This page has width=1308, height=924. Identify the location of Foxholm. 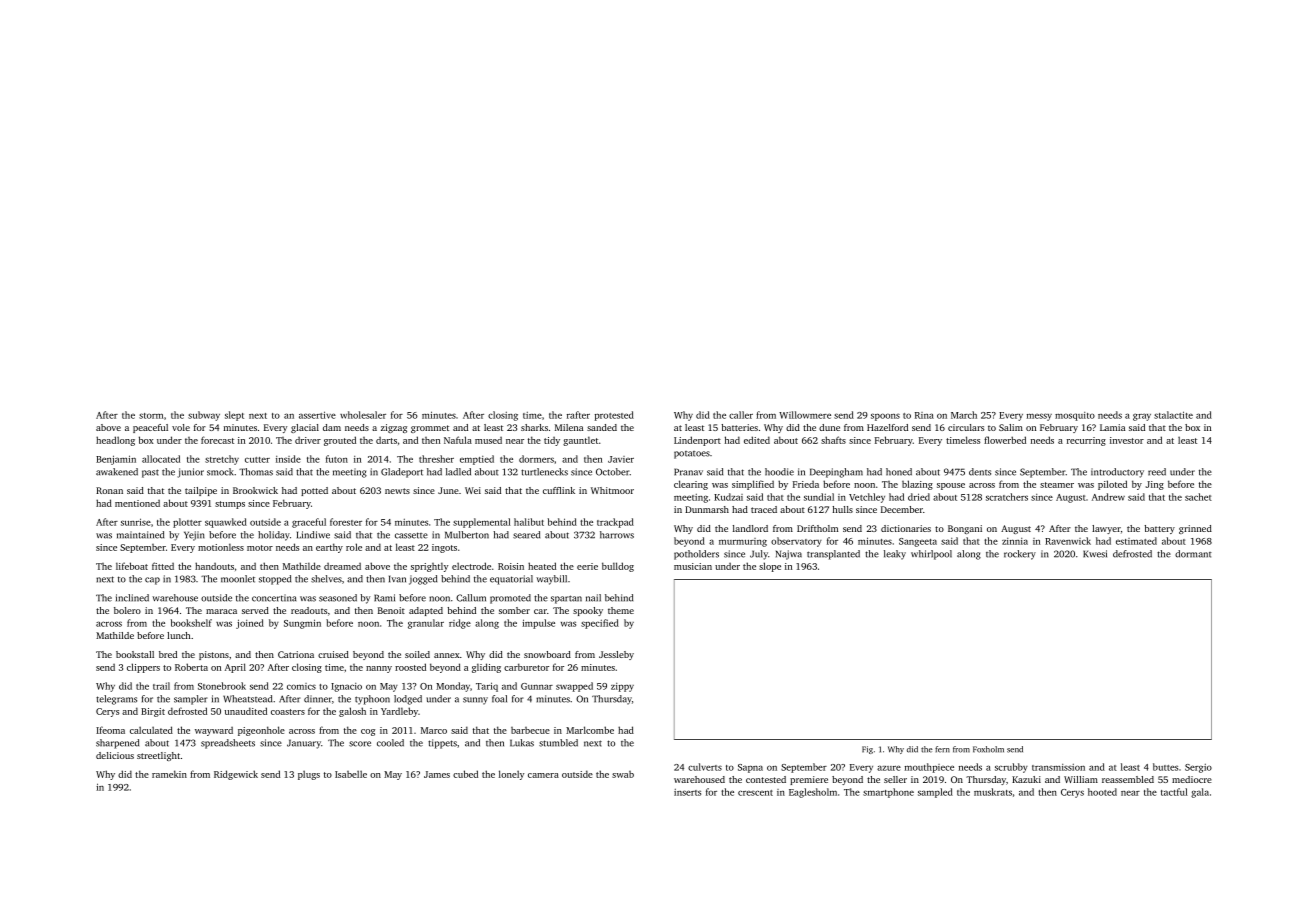
(988, 749).
